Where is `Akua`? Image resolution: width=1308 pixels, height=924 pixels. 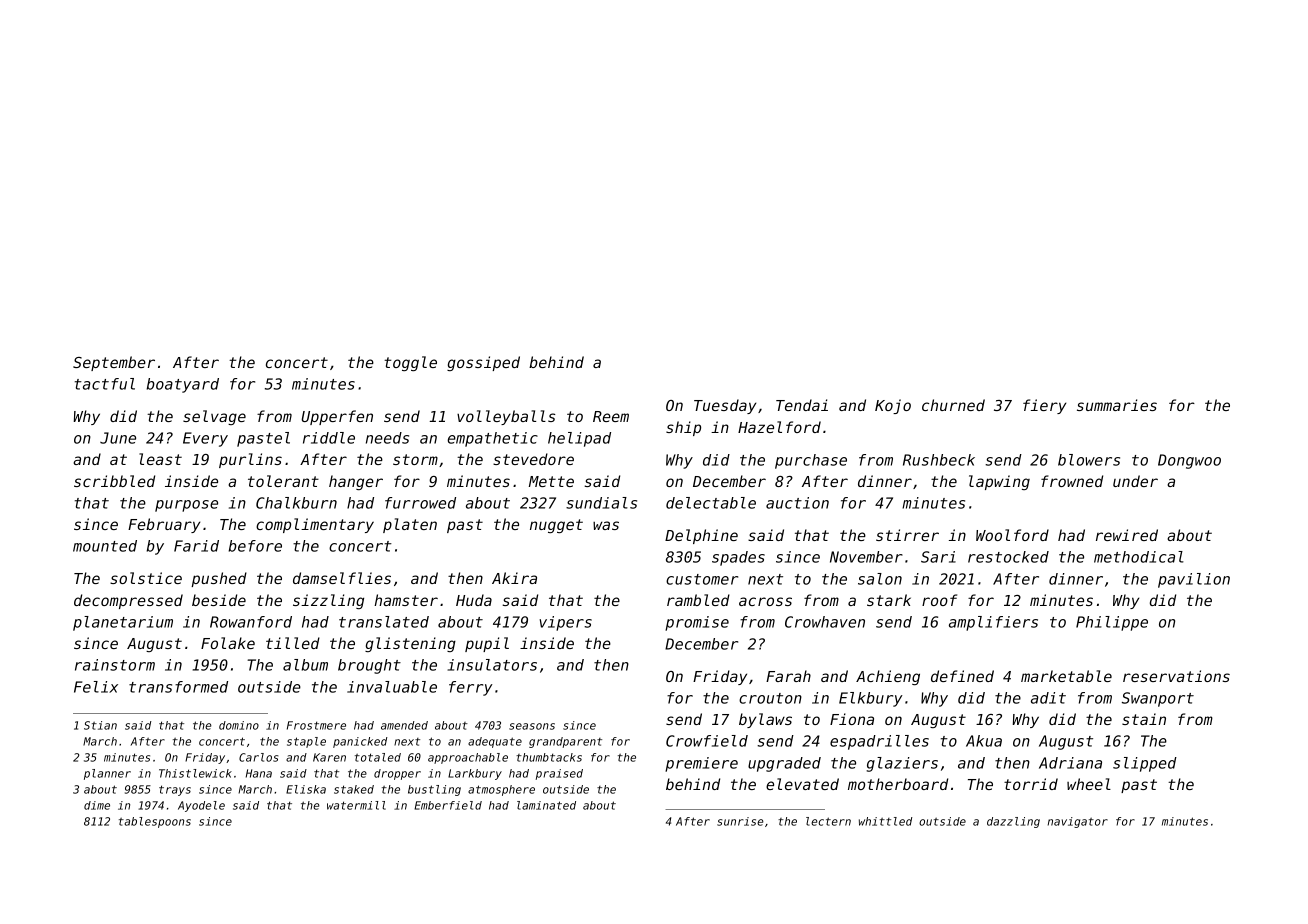 Akua is located at coordinates (984, 741).
